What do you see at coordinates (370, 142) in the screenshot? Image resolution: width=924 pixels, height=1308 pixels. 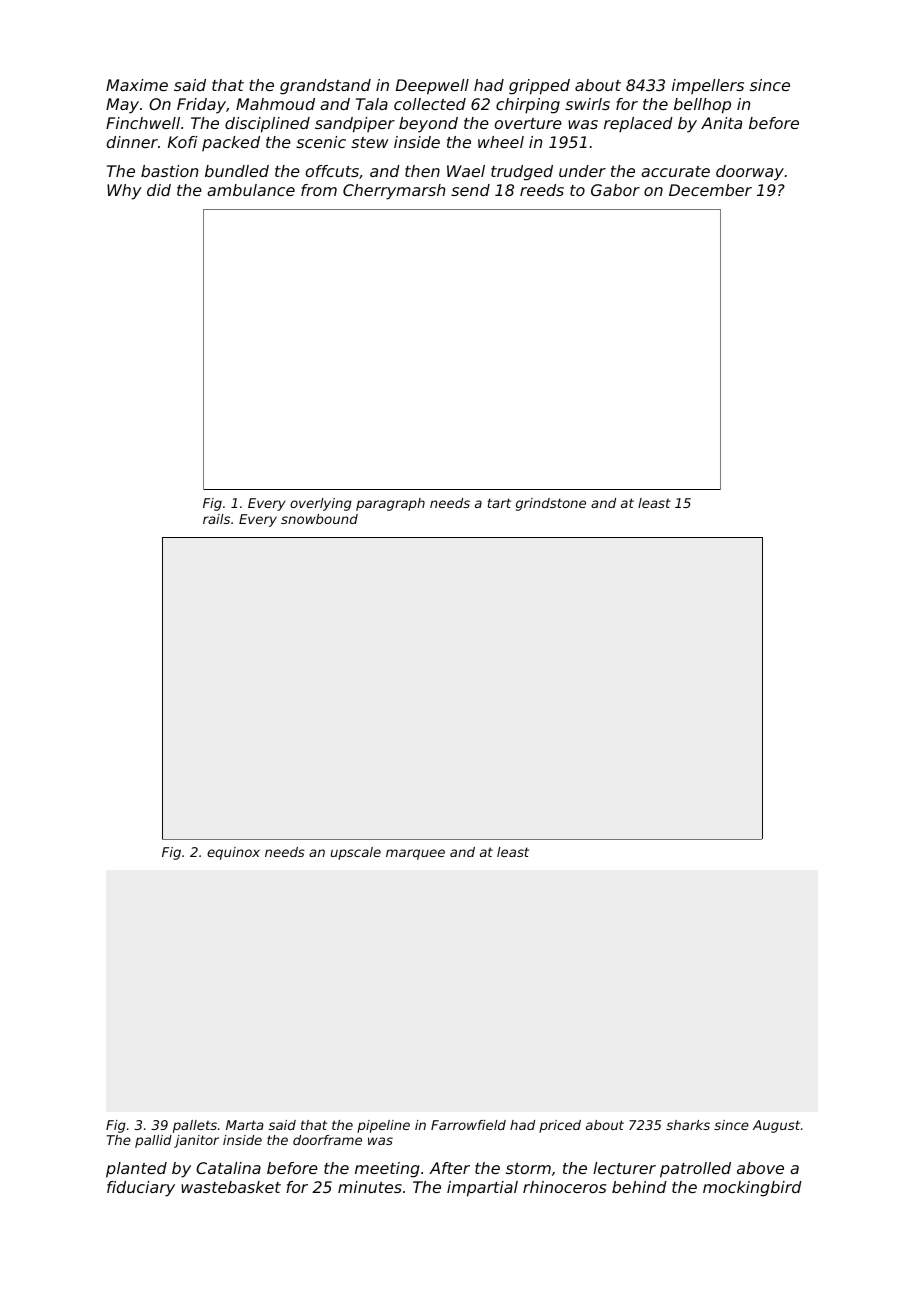 I see `stew` at bounding box center [370, 142].
